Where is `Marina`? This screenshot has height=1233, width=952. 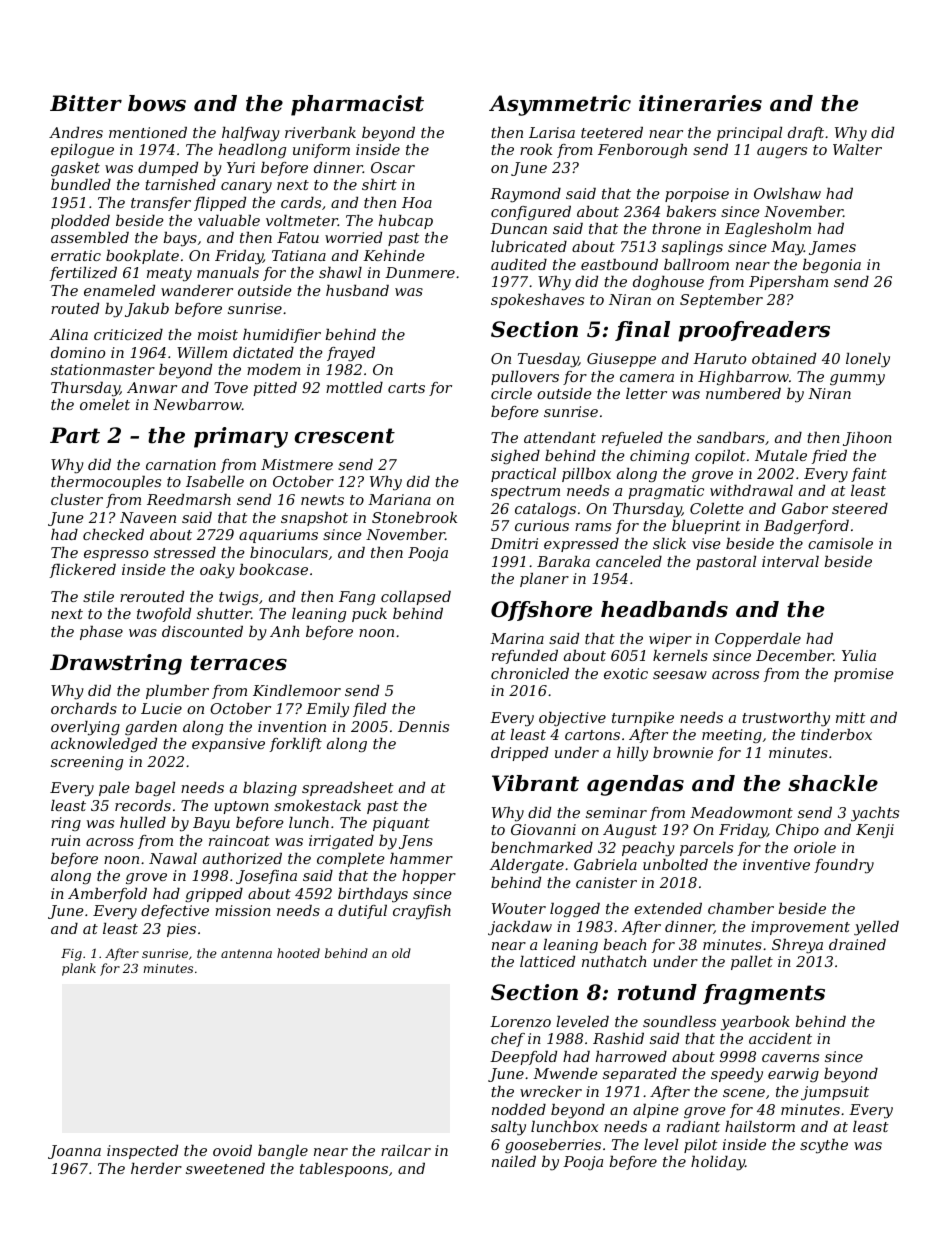 Marina is located at coordinates (517, 638).
